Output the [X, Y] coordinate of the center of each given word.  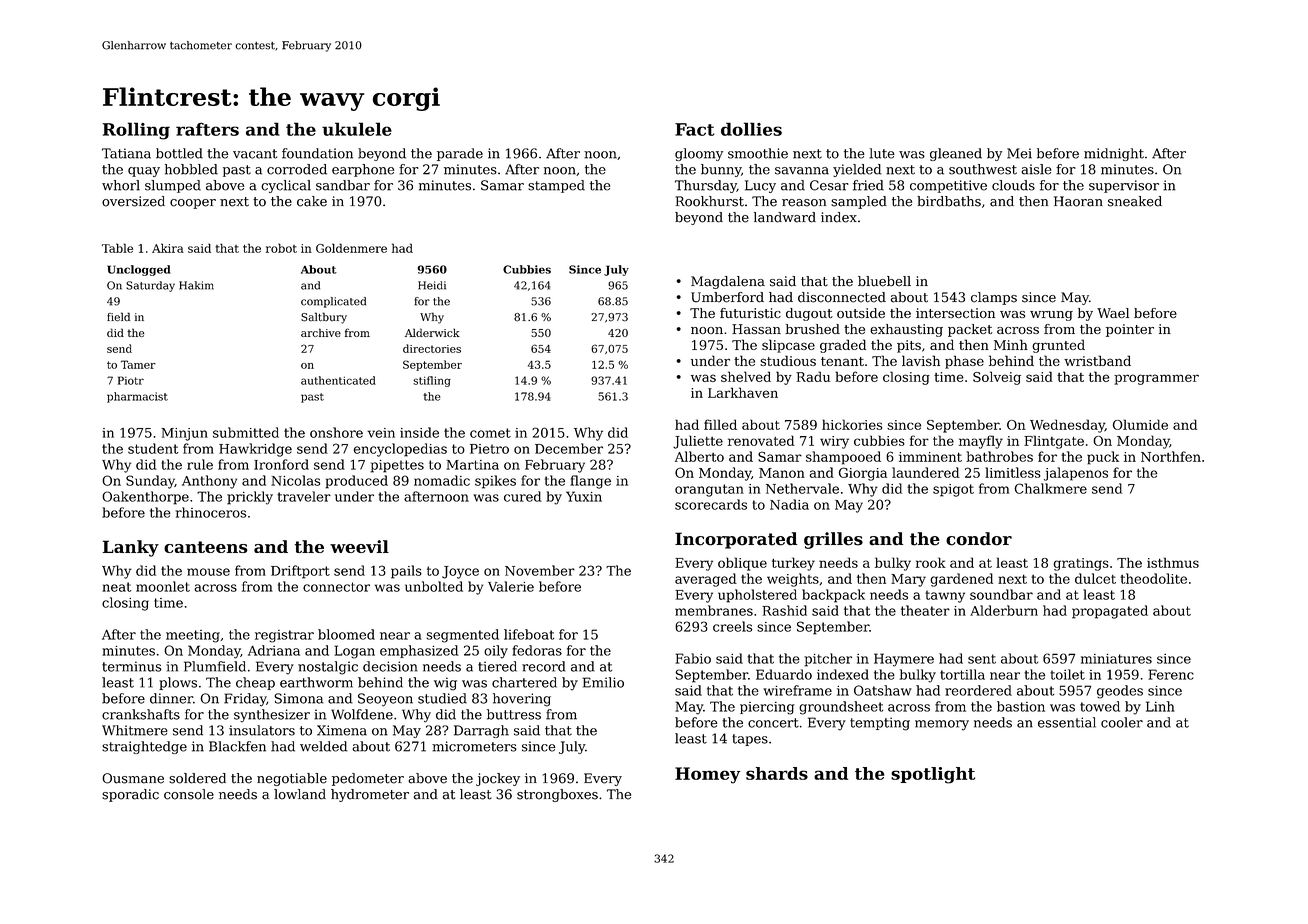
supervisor [1124, 186]
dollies [751, 129]
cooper [193, 204]
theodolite [1153, 578]
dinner [171, 698]
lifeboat [529, 634]
